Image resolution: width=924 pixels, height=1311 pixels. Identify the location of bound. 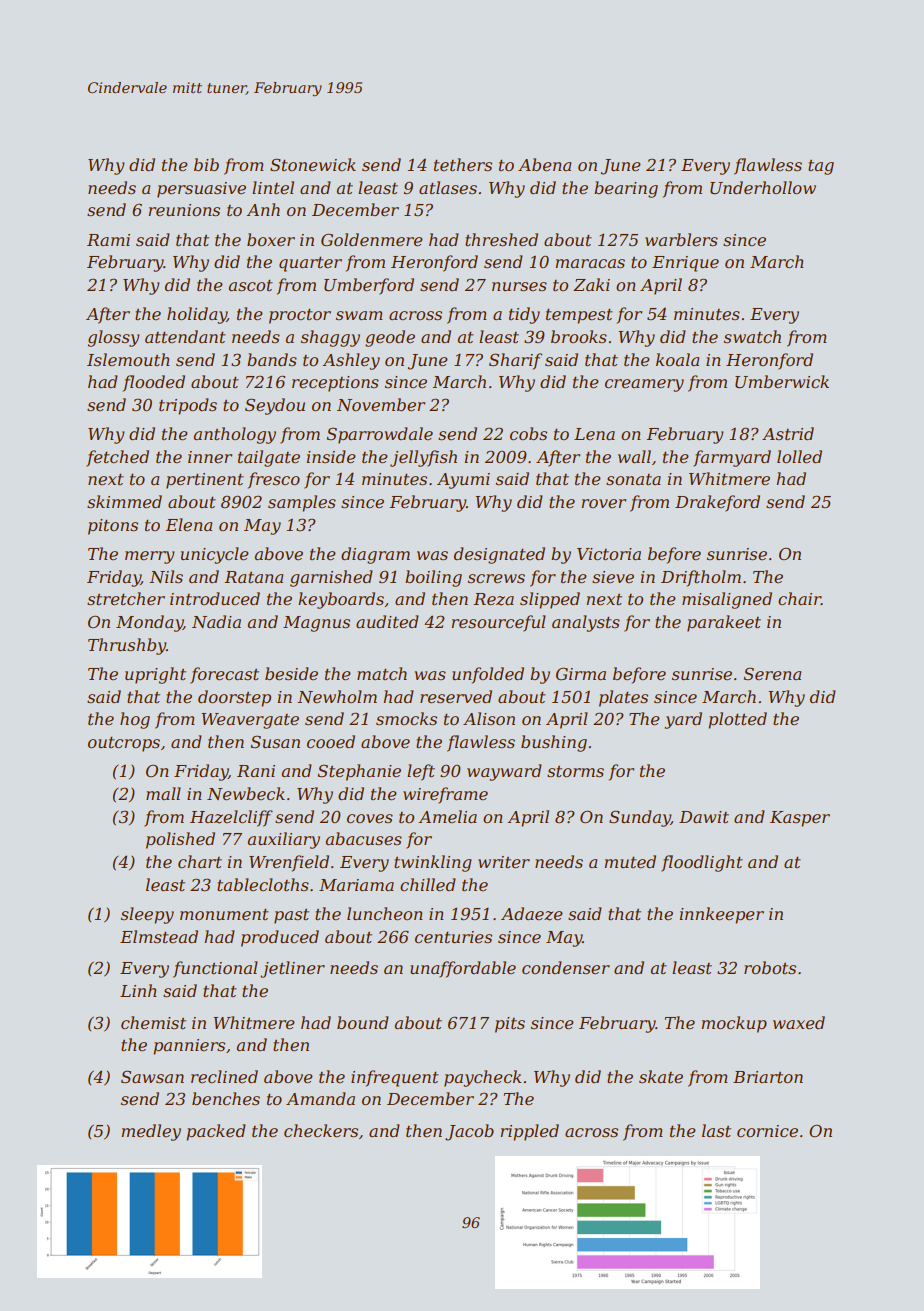
(363, 1022).
